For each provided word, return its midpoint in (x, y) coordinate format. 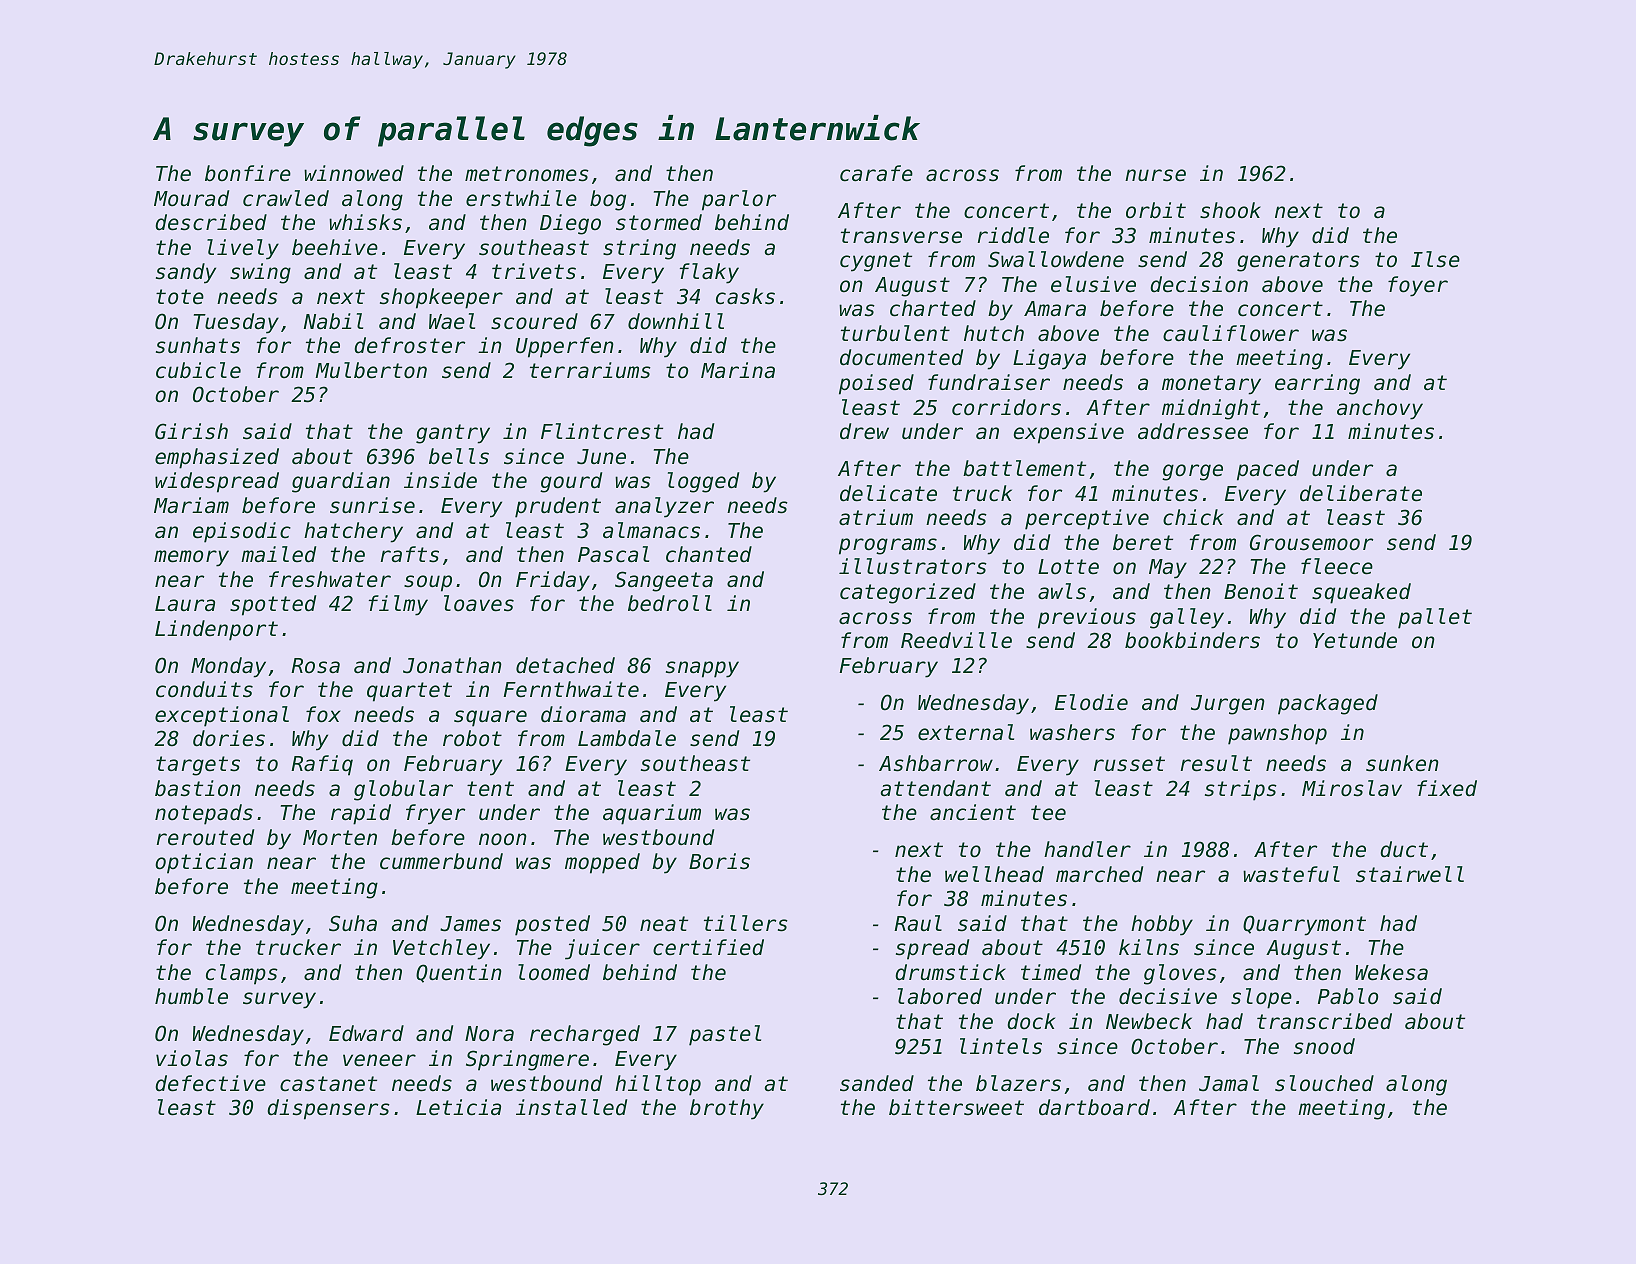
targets (198, 766)
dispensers (328, 1109)
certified (708, 947)
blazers (1018, 1083)
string (639, 249)
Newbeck (1149, 1021)
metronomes (527, 174)
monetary (1211, 385)
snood (1324, 1046)
